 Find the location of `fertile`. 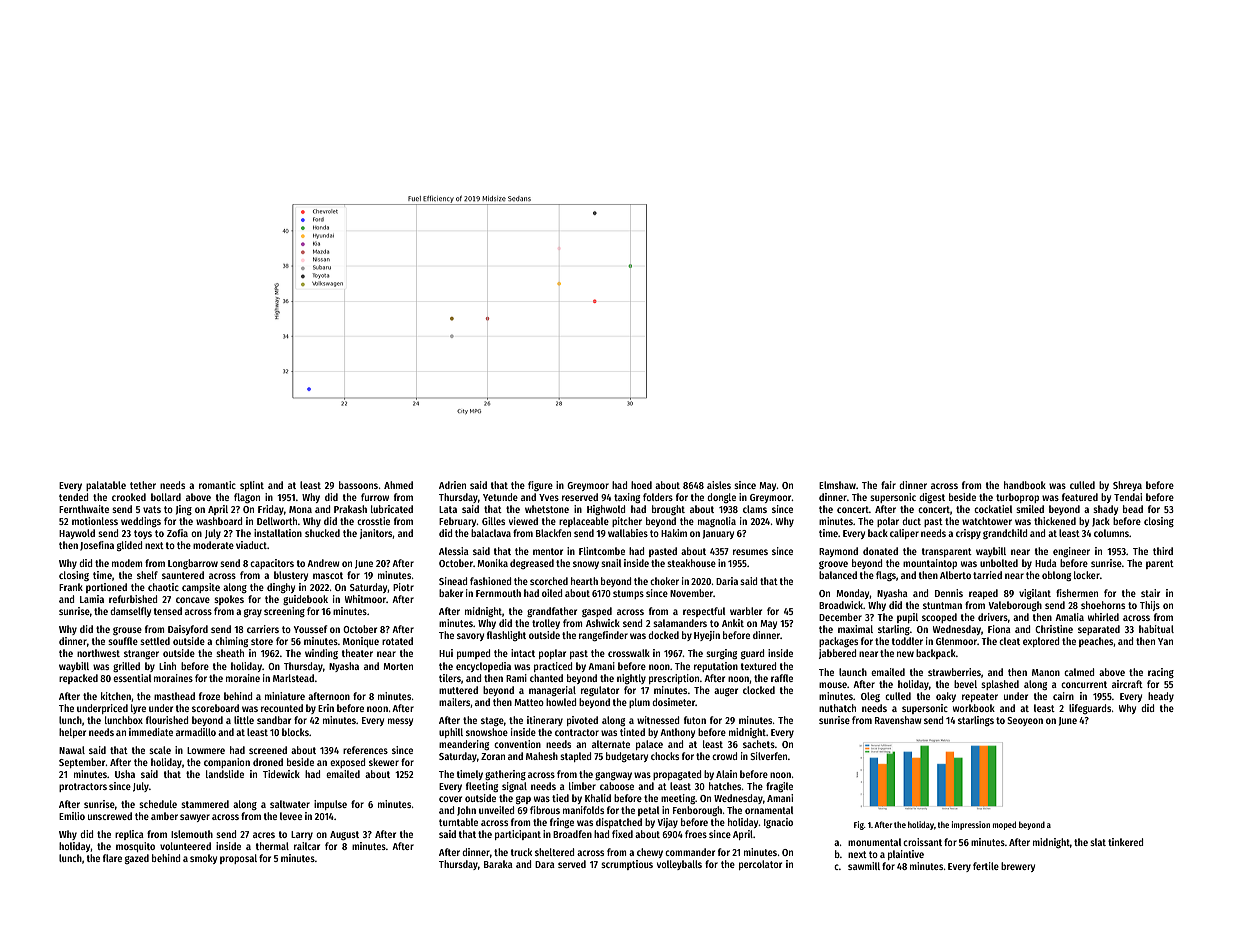

fertile is located at coordinates (986, 866).
